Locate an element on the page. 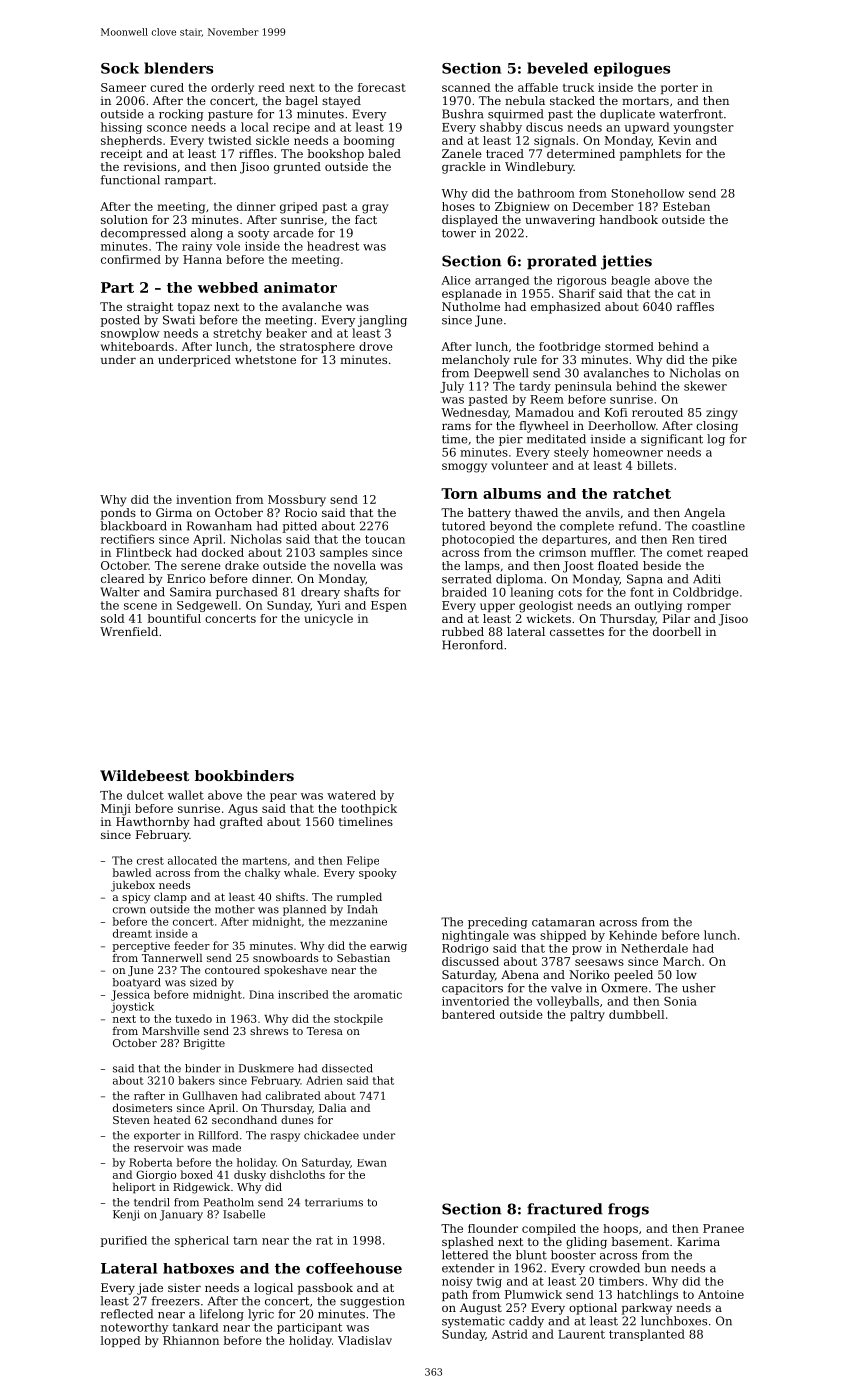  blenders is located at coordinates (178, 68).
